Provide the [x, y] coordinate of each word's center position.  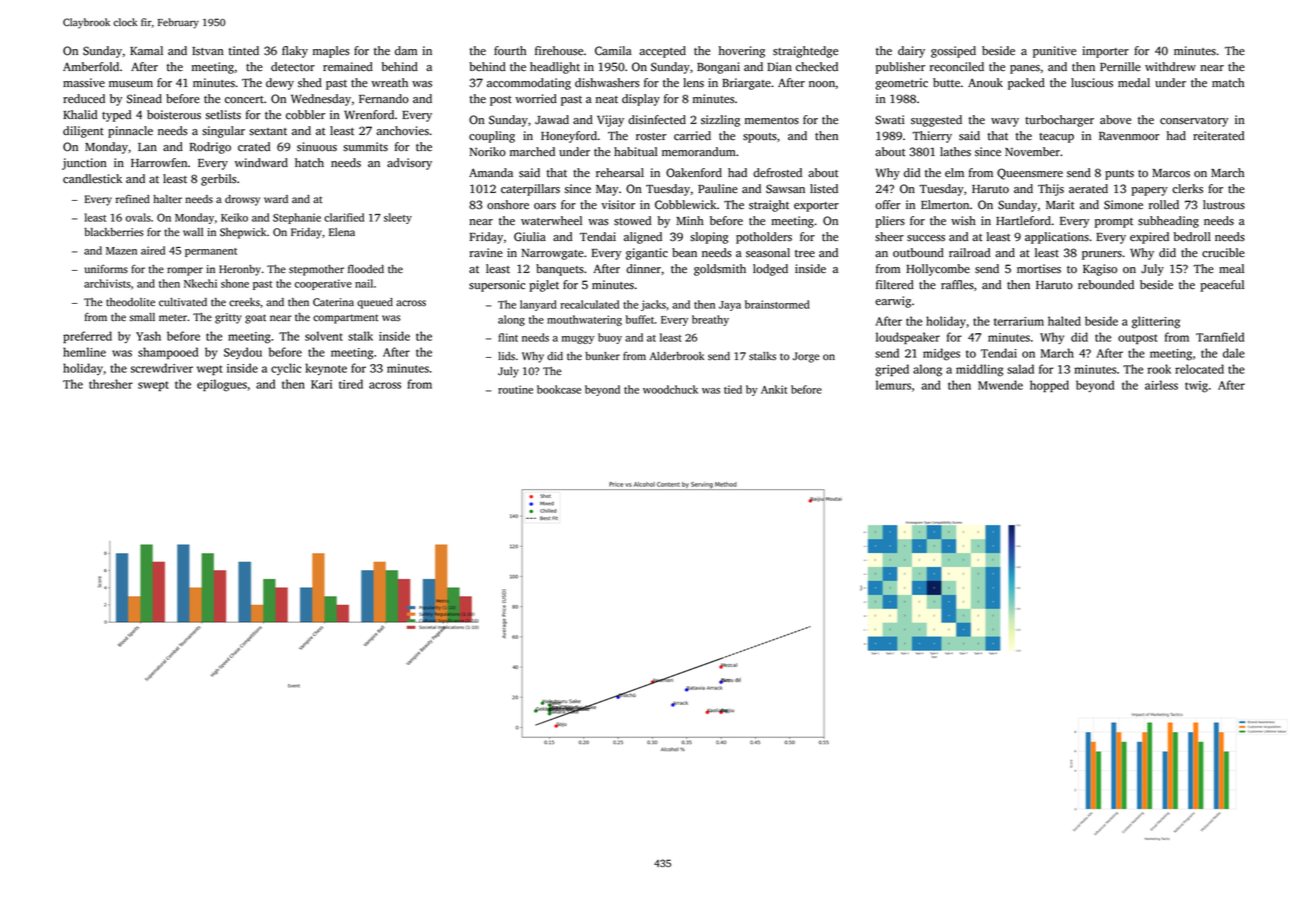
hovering [742, 52]
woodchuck [670, 389]
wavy [1005, 122]
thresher [111, 384]
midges [941, 354]
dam [406, 51]
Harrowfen [159, 163]
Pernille [1120, 67]
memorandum [699, 152]
